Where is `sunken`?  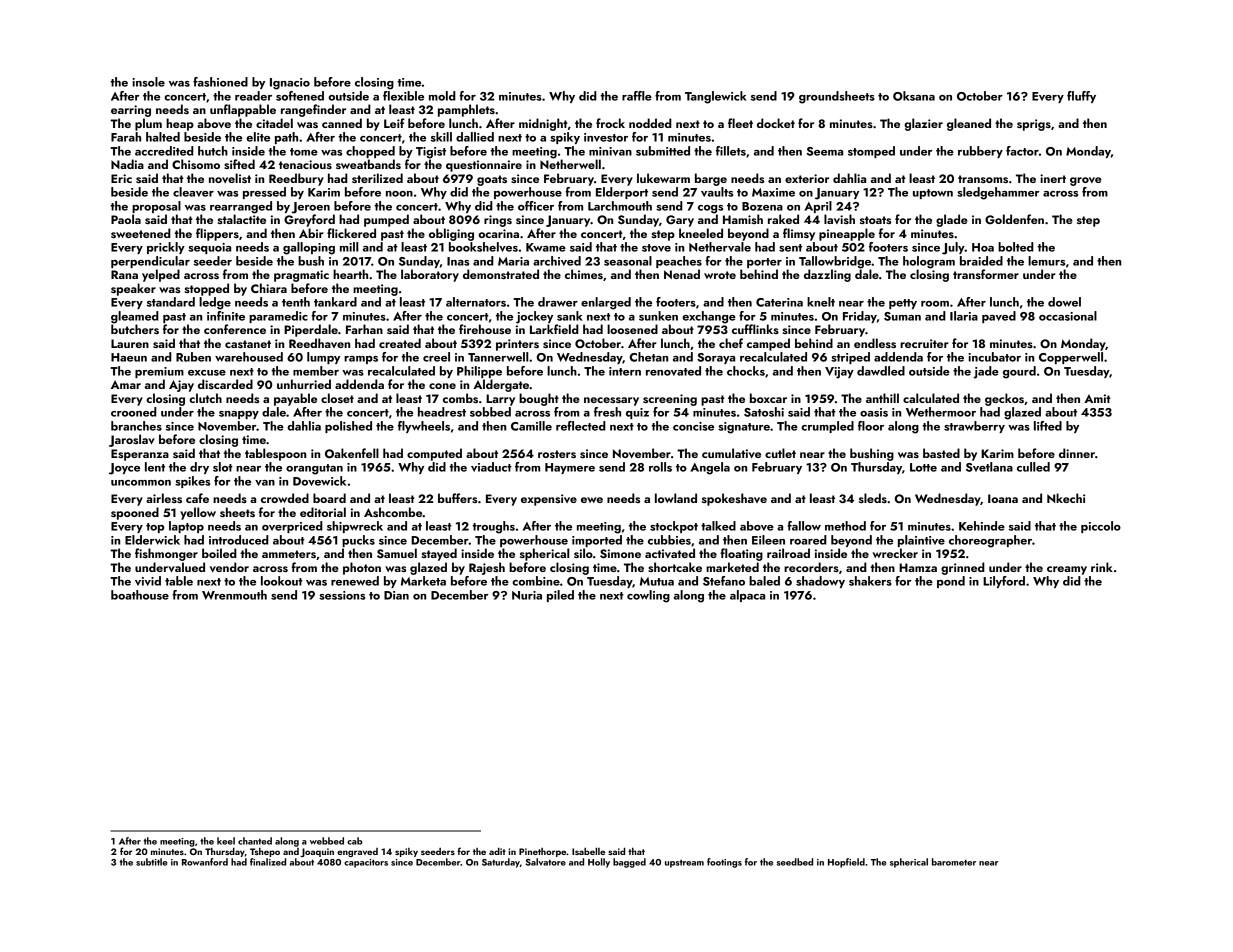 sunken is located at coordinates (658, 316).
